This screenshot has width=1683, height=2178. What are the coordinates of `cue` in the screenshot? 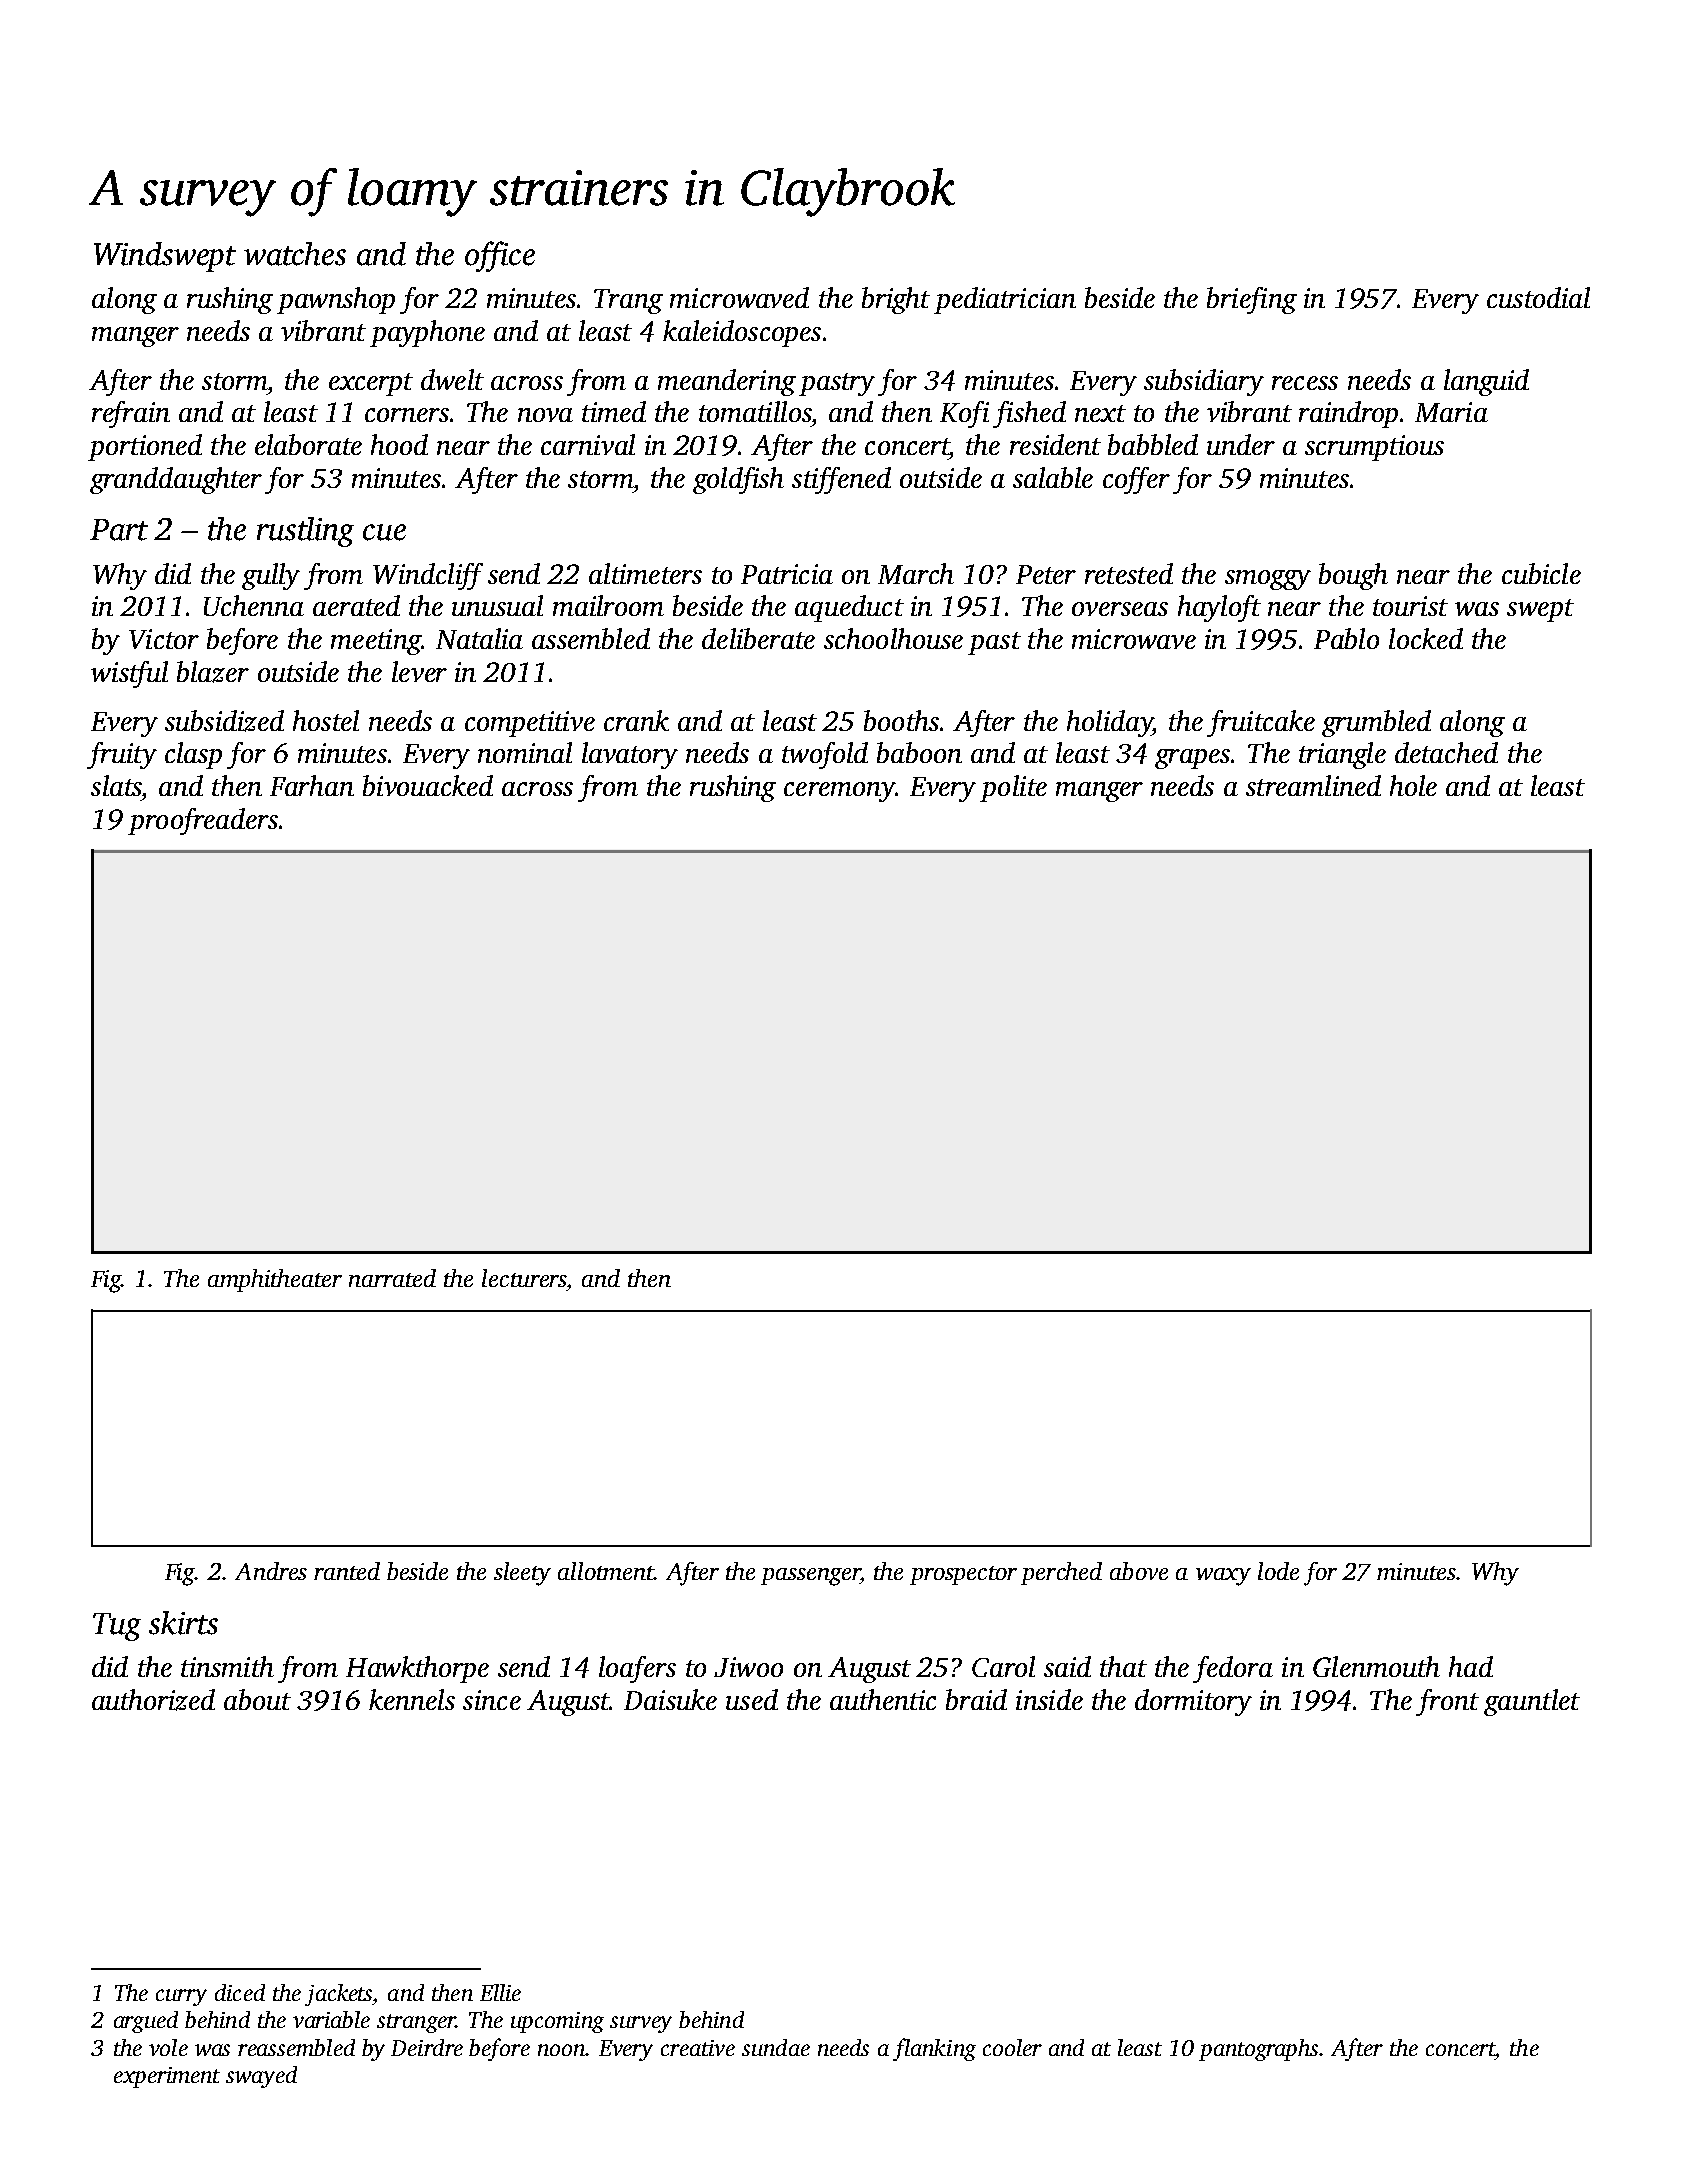 It's located at (384, 532).
